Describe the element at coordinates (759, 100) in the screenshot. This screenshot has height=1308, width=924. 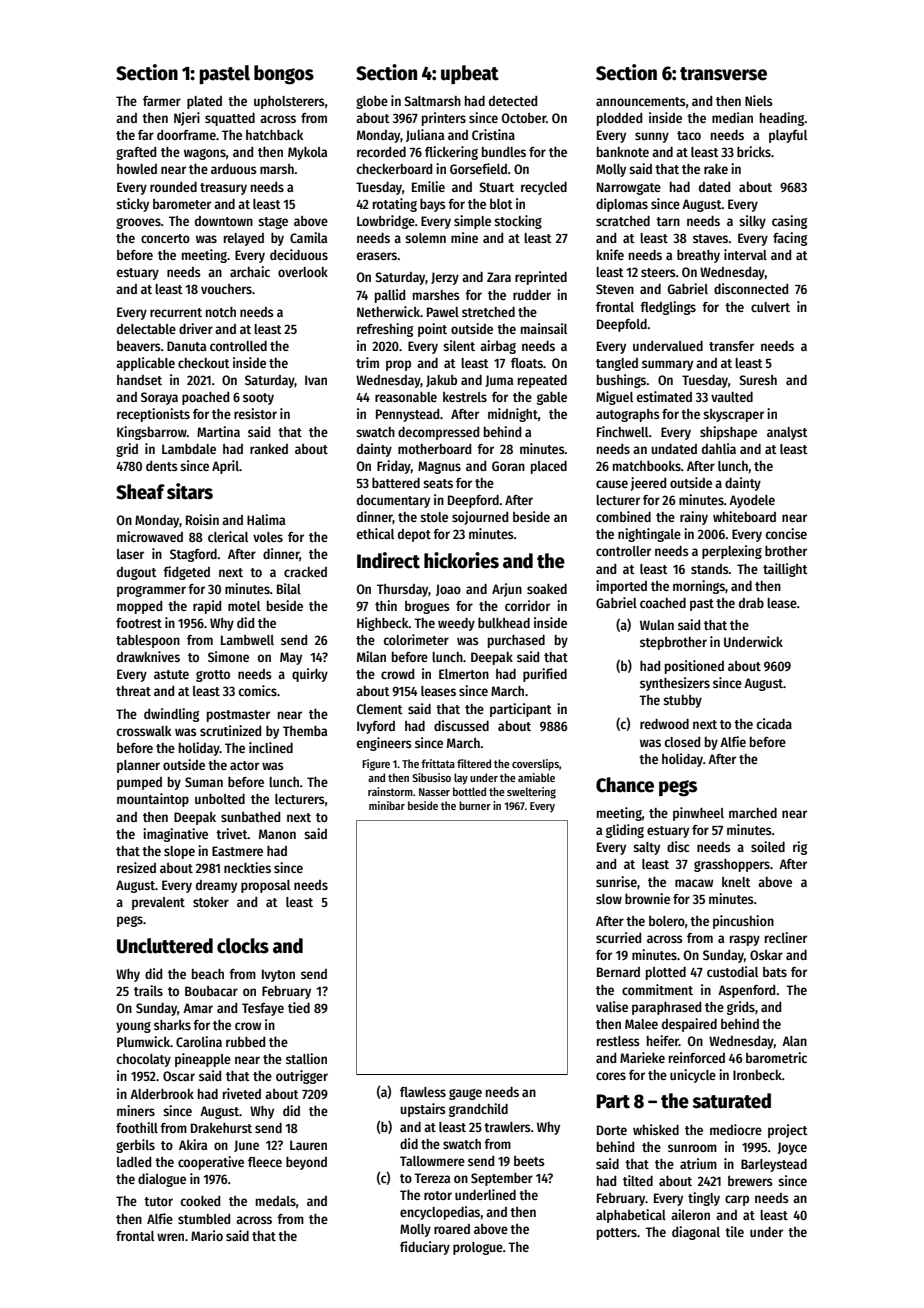
I see `Niels` at that location.
